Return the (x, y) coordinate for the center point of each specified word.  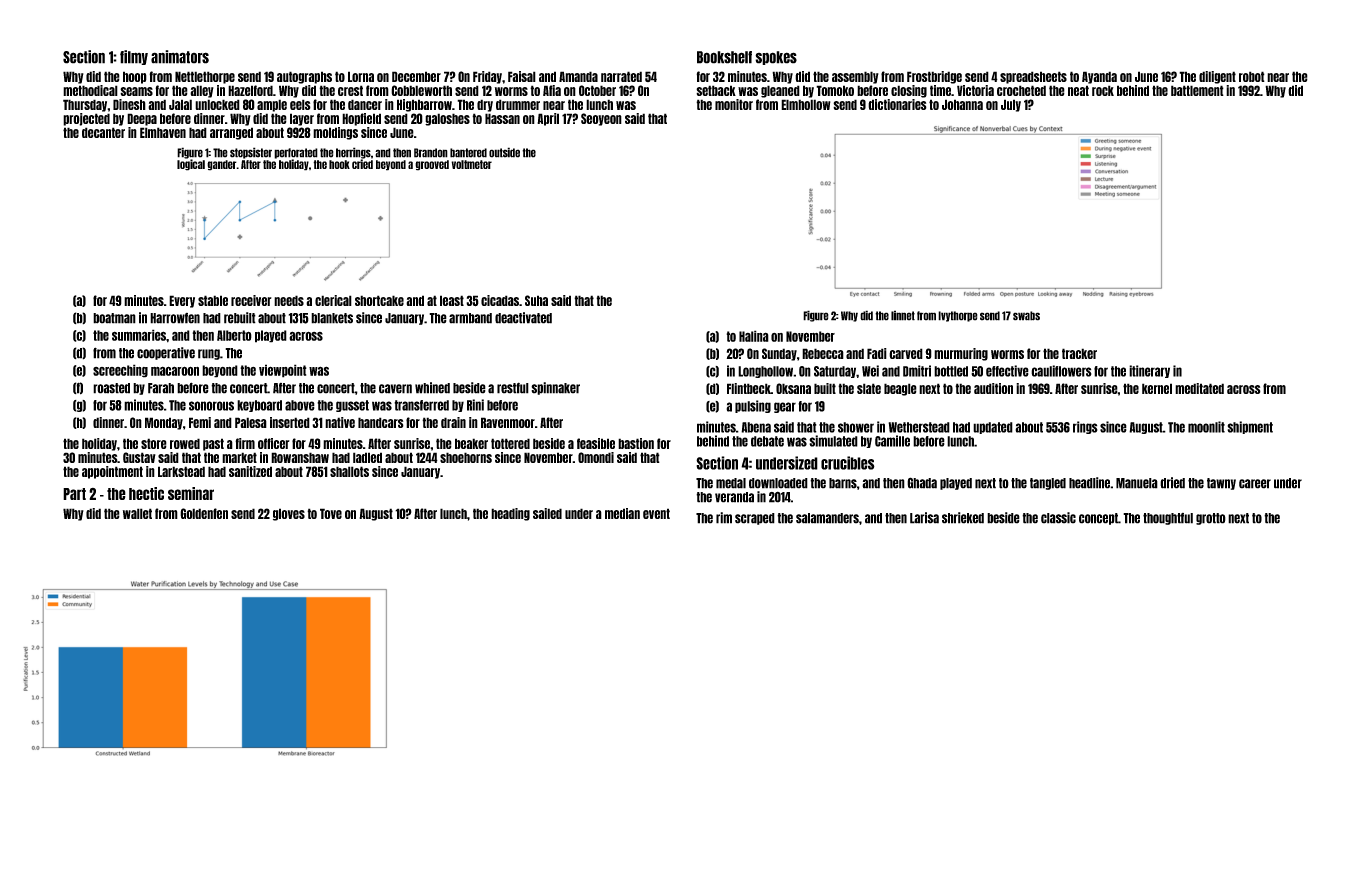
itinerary (1149, 371)
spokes (776, 58)
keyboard (259, 406)
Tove (331, 513)
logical (191, 165)
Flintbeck (749, 388)
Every (182, 301)
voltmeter (471, 164)
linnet (903, 315)
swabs (1026, 316)
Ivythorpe (958, 316)
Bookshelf (724, 57)
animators (180, 57)
